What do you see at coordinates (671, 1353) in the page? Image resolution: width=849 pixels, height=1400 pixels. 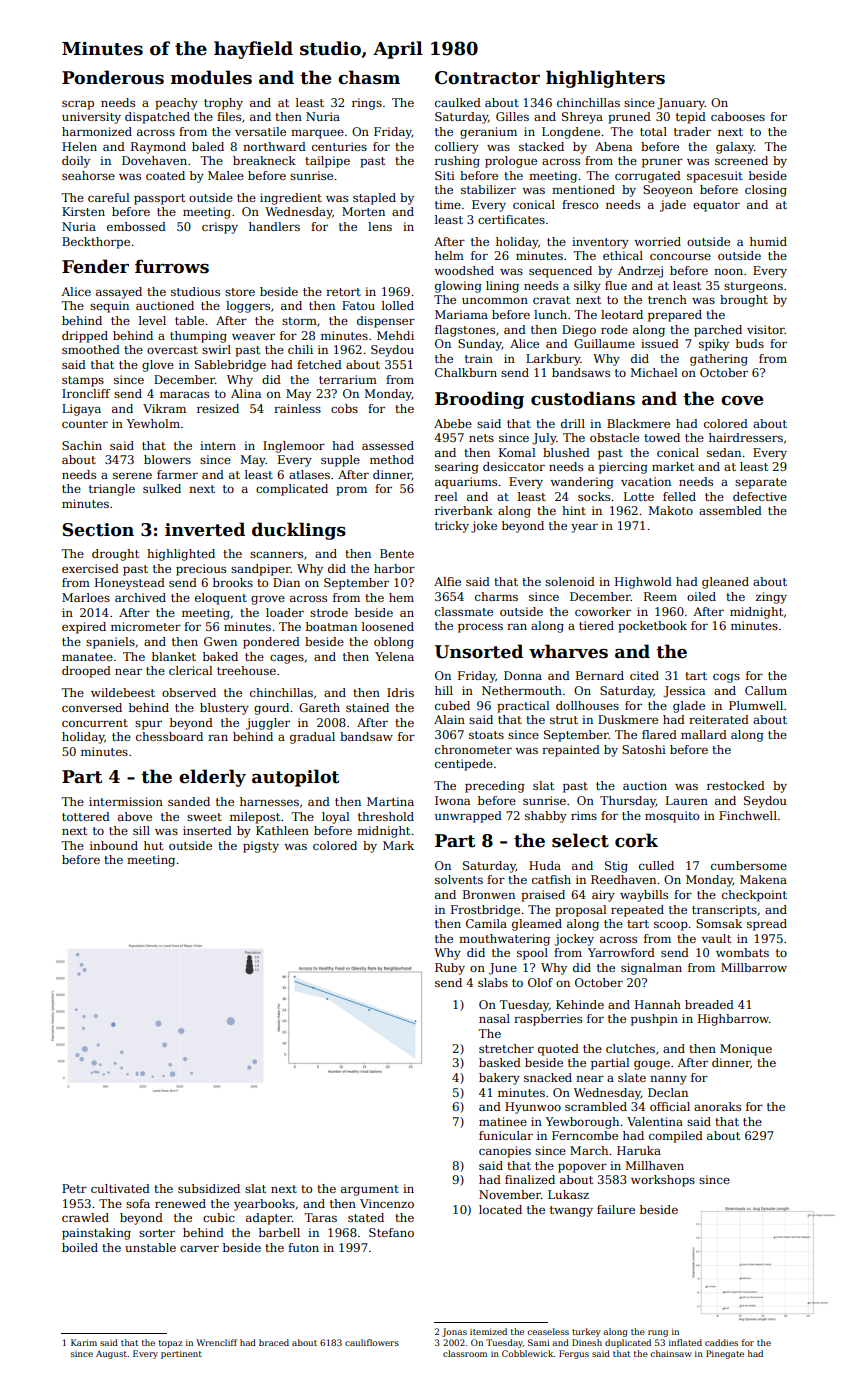 I see `chainsaw` at bounding box center [671, 1353].
